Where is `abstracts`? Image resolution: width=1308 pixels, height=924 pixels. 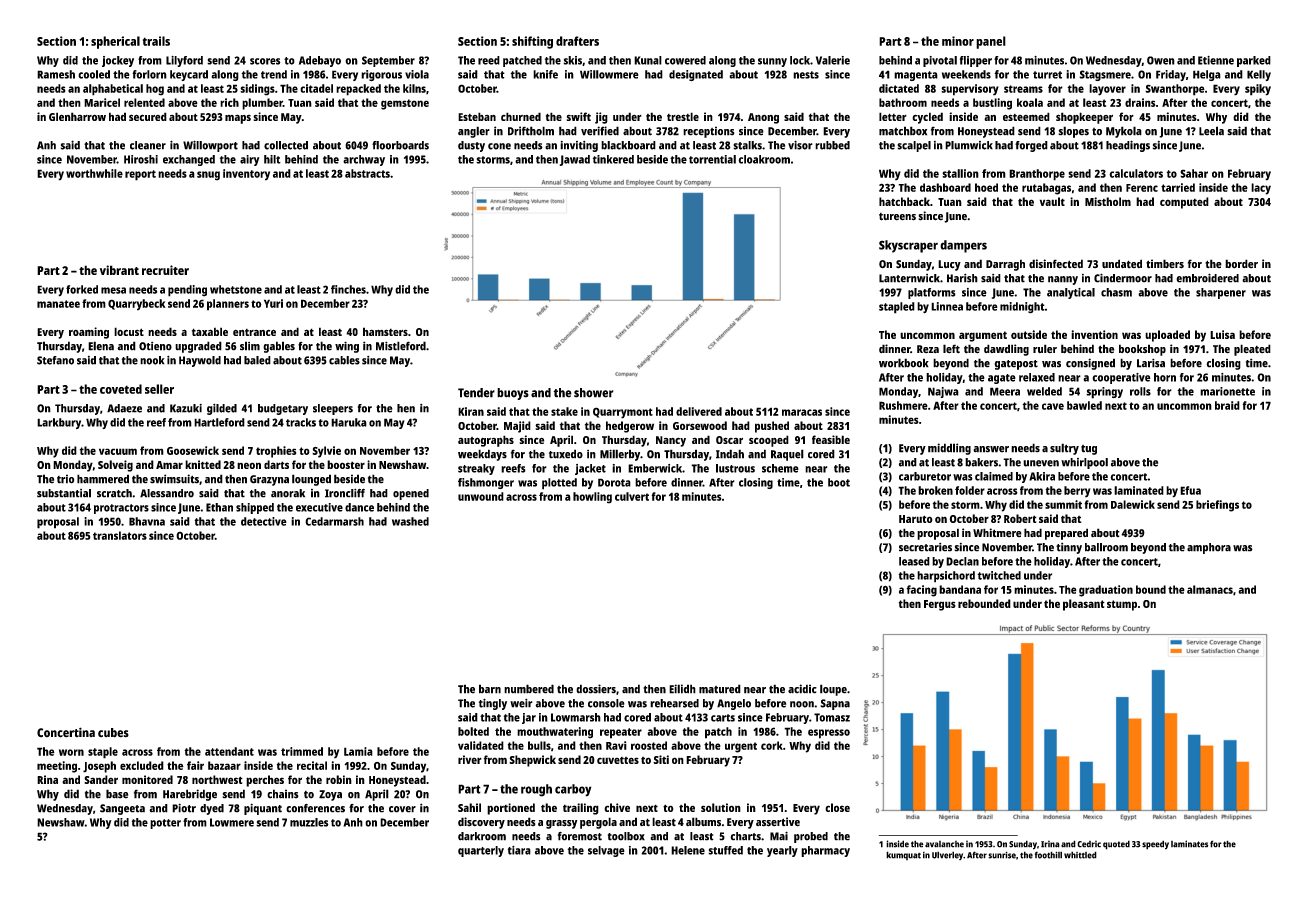 abstracts is located at coordinates (367, 173).
